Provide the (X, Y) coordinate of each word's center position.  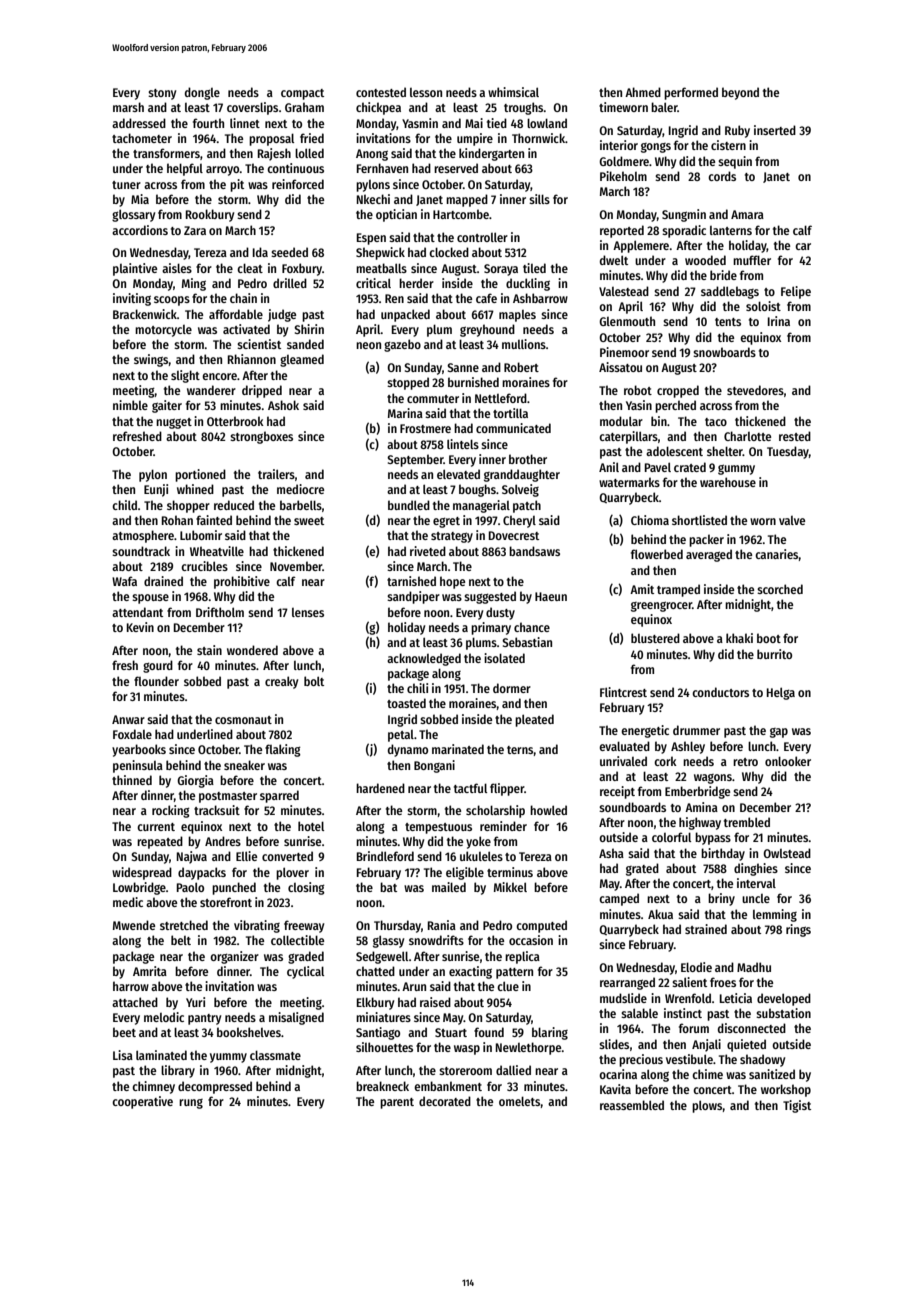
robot (638, 390)
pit (237, 185)
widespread (142, 873)
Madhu (754, 967)
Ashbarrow (540, 298)
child (124, 505)
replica (522, 957)
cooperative (142, 1102)
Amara (747, 214)
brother (528, 459)
